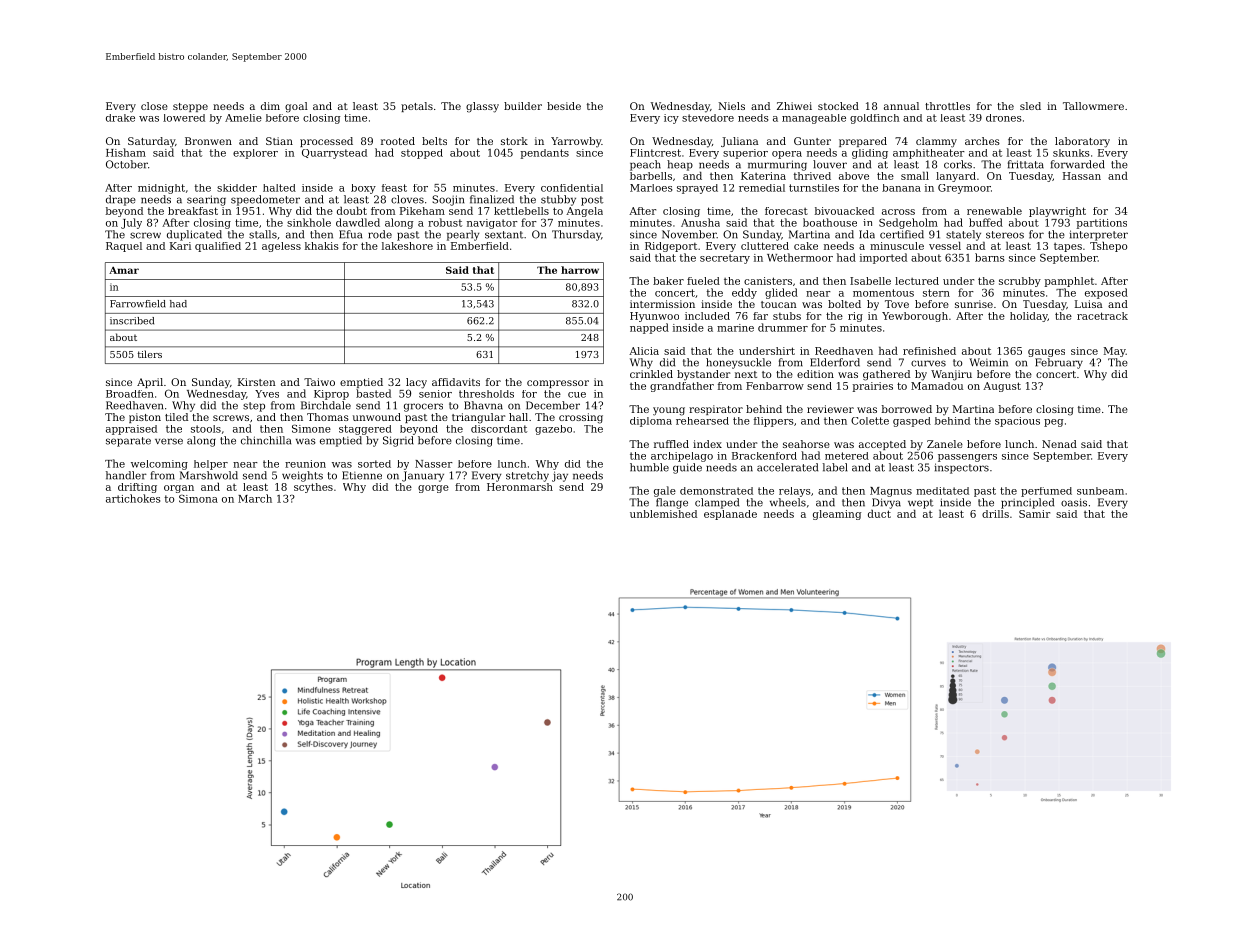  Describe the element at coordinates (319, 382) in the page. I see `Taiwo` at that location.
